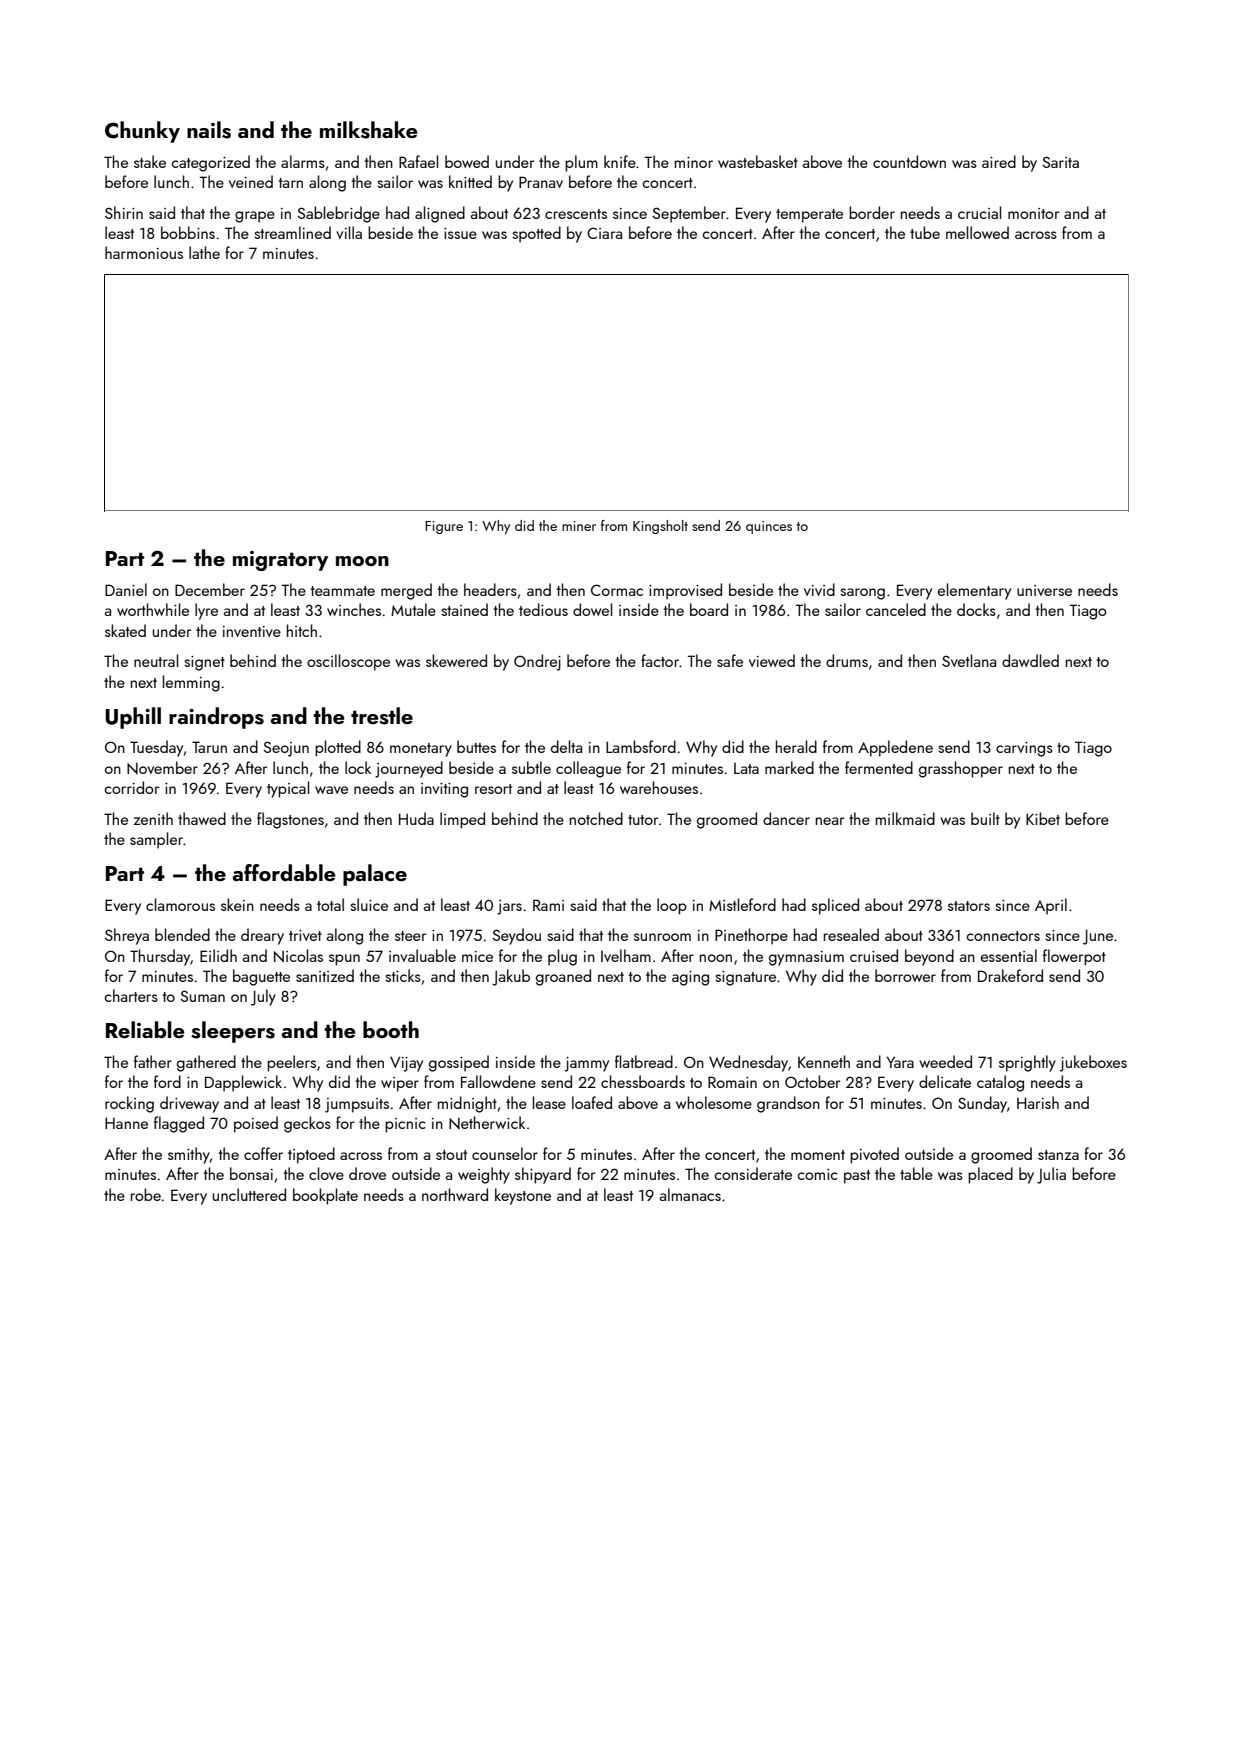  Describe the element at coordinates (909, 161) in the page. I see `countdown` at that location.
